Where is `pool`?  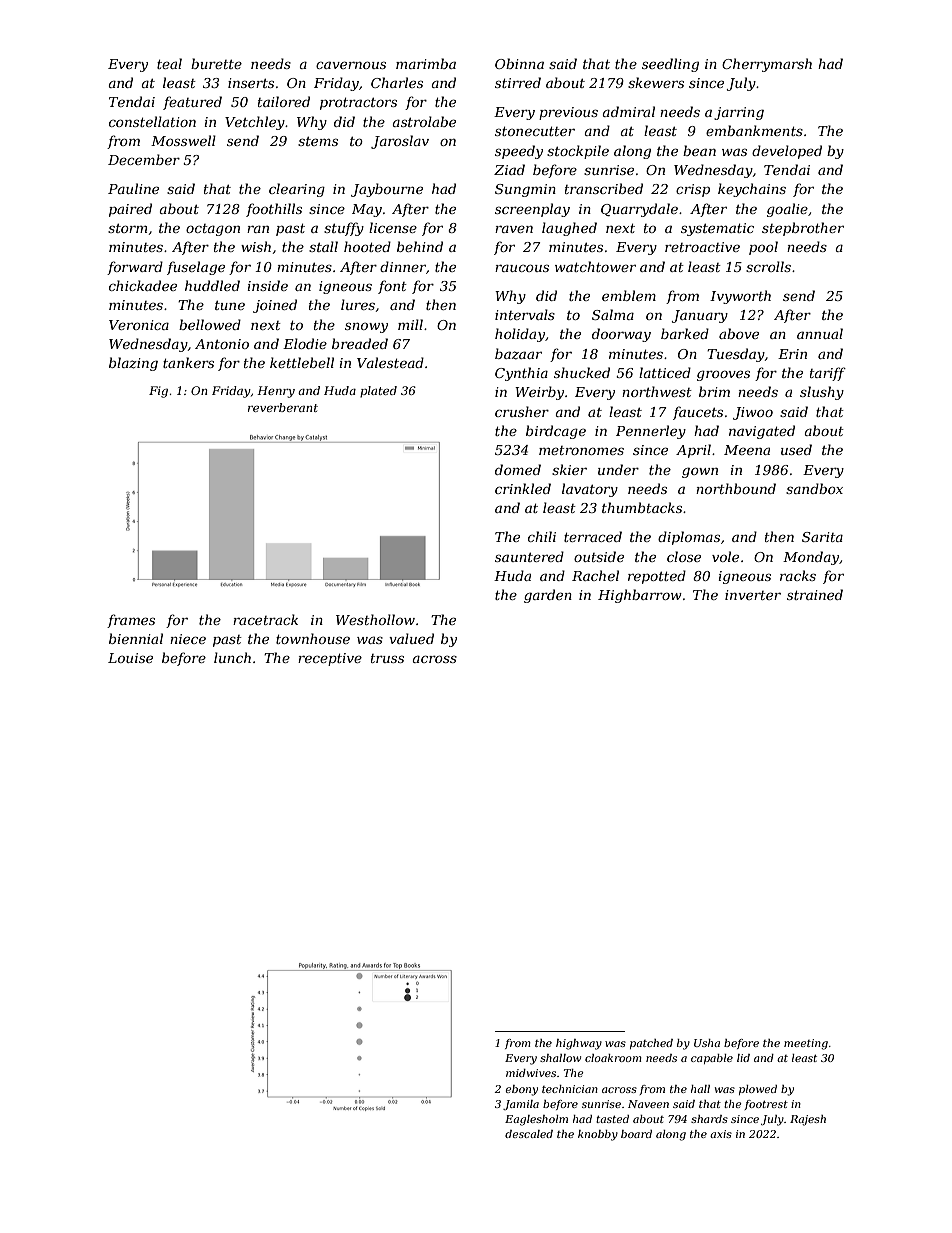 pool is located at coordinates (763, 248).
